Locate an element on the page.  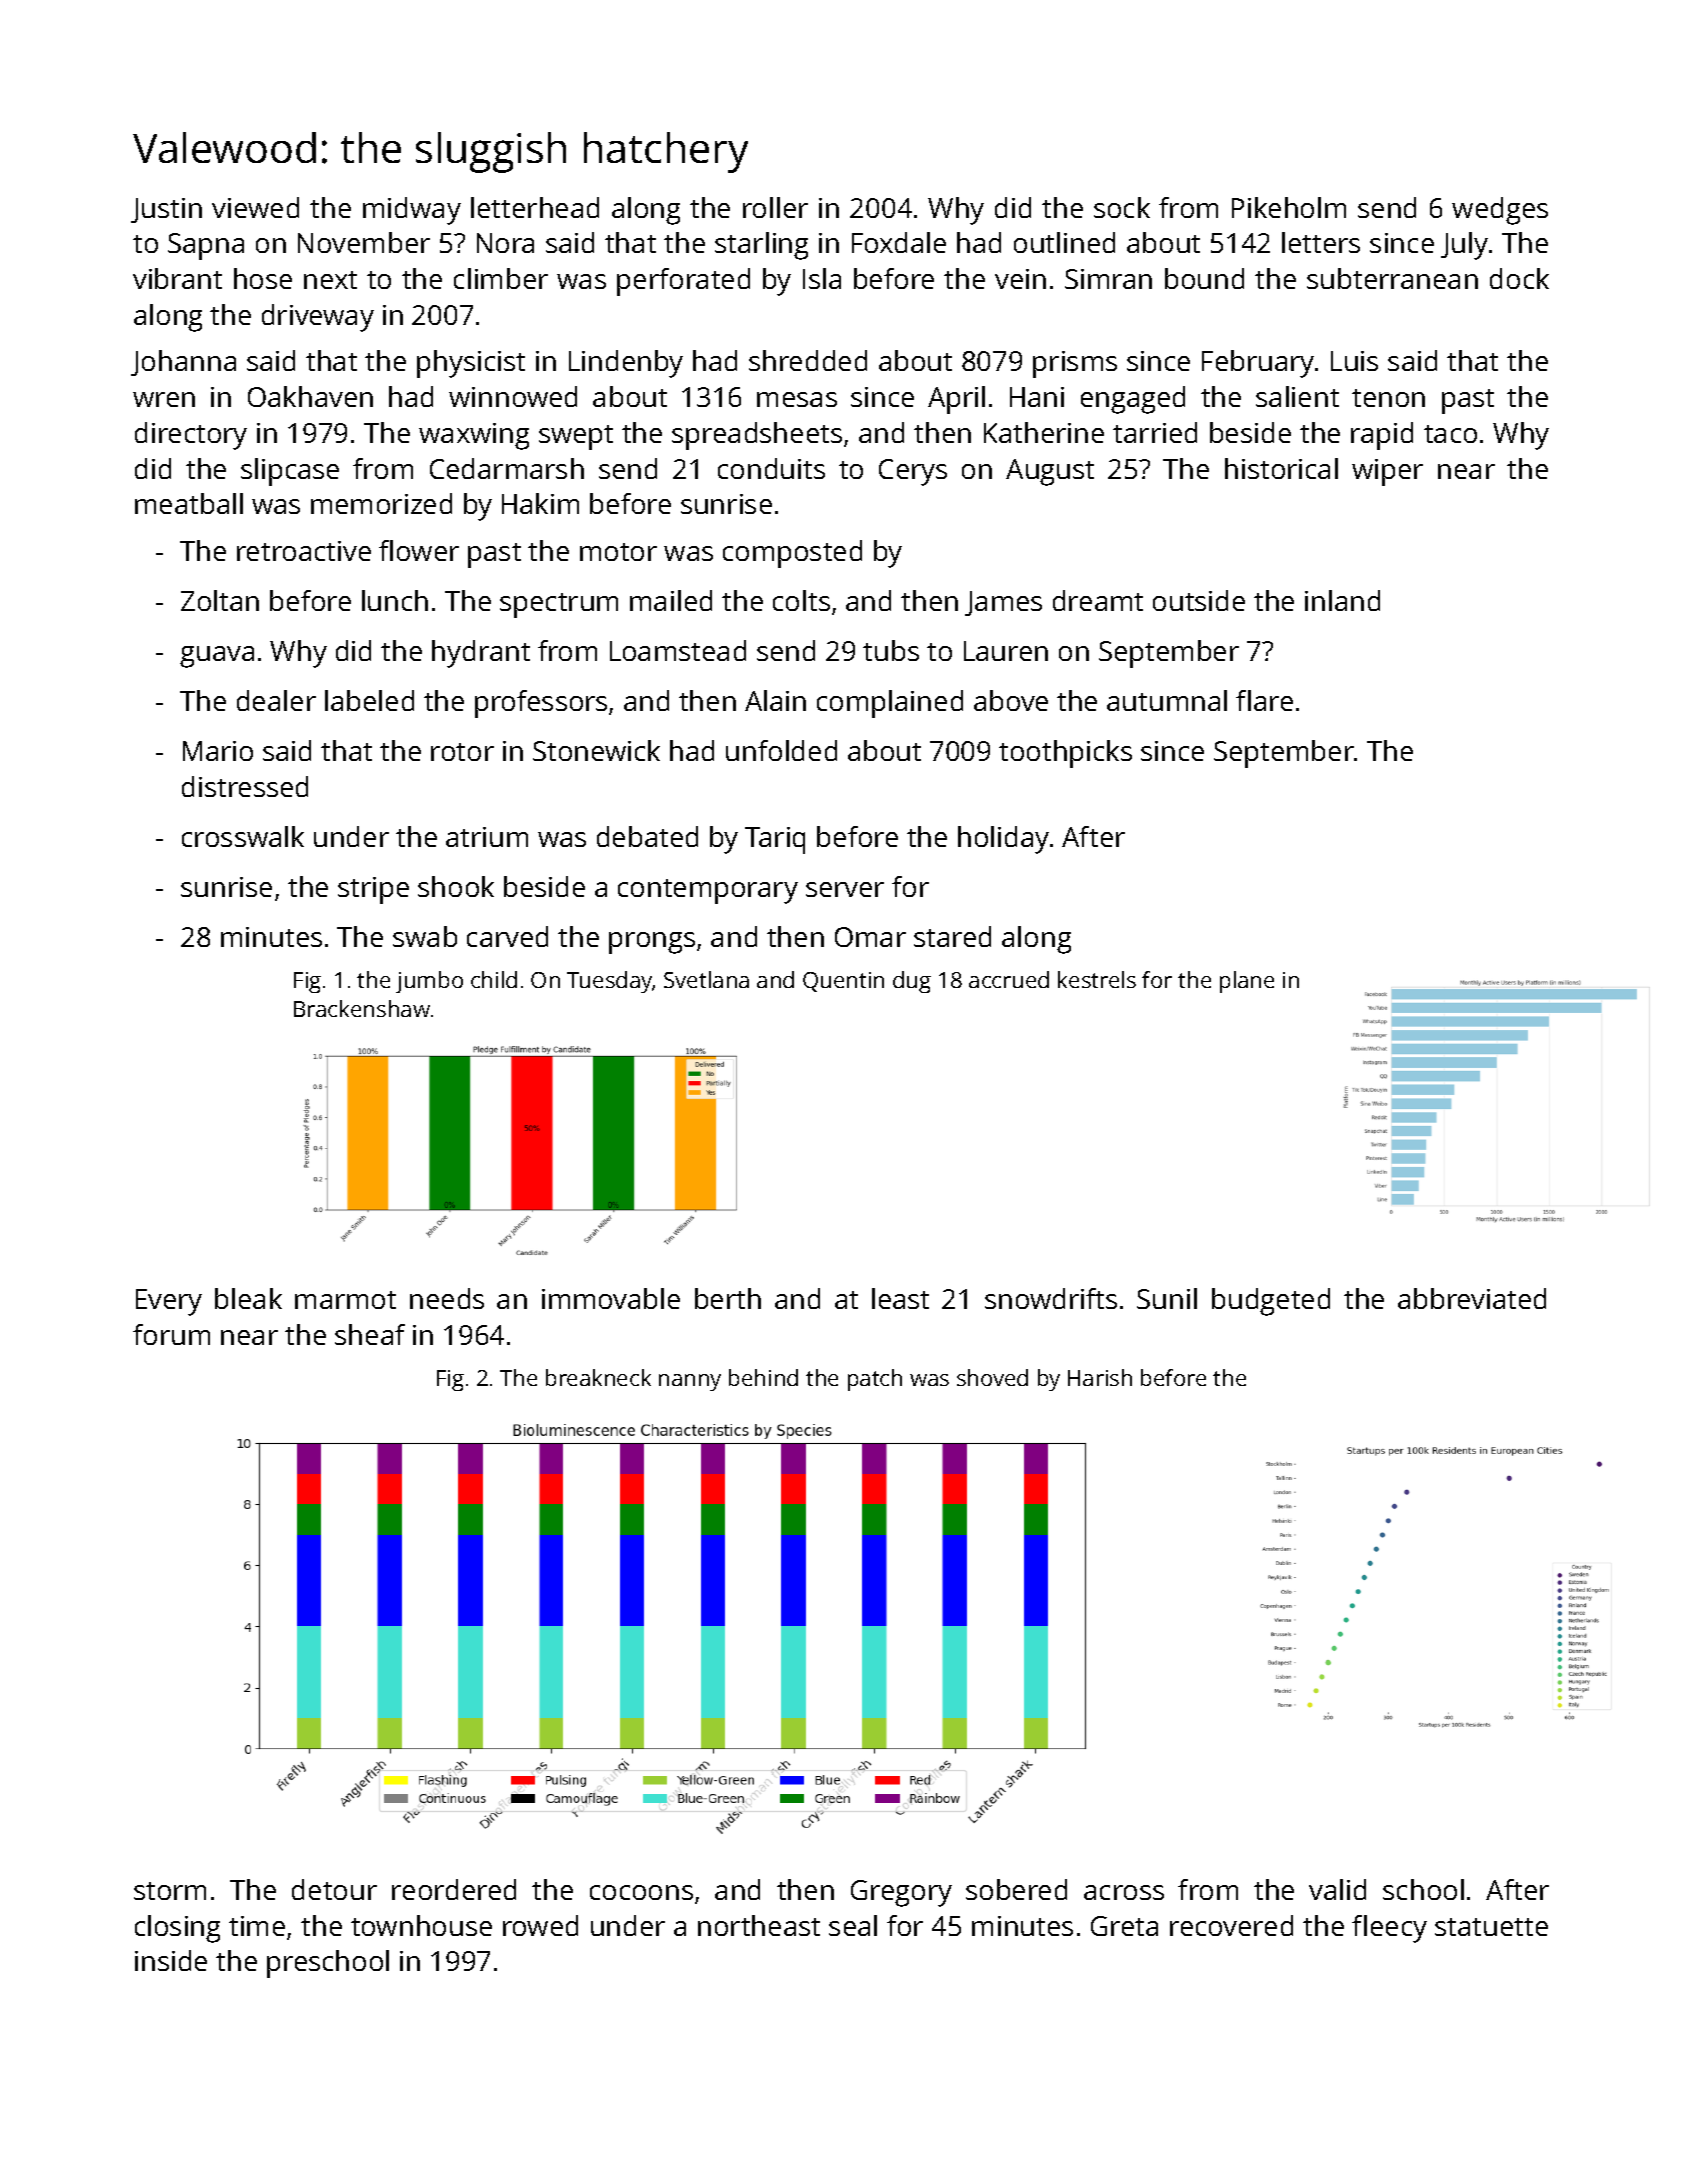
townhouse is located at coordinates (421, 1925).
